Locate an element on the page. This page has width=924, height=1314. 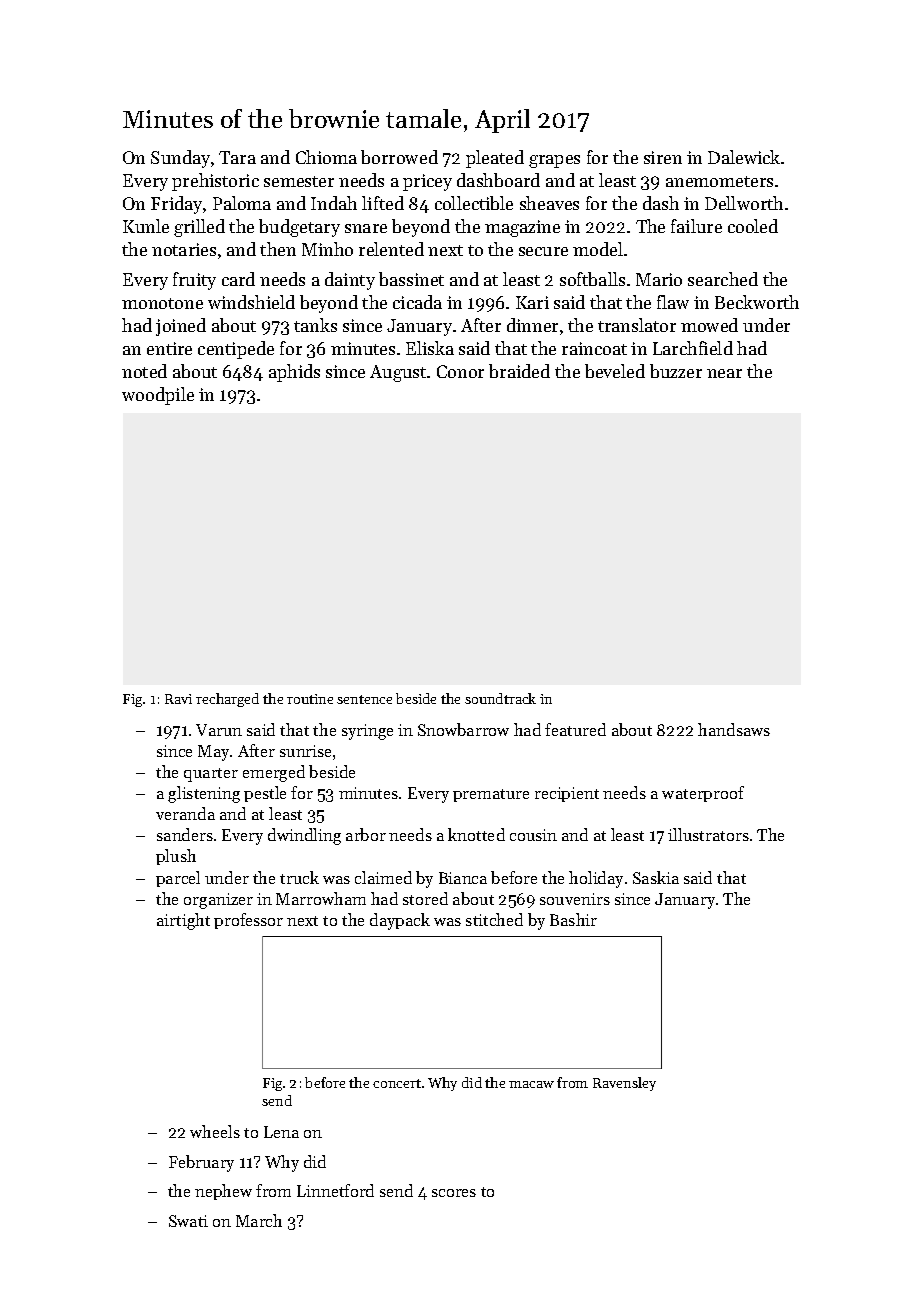
Snowbarrow is located at coordinates (463, 729).
